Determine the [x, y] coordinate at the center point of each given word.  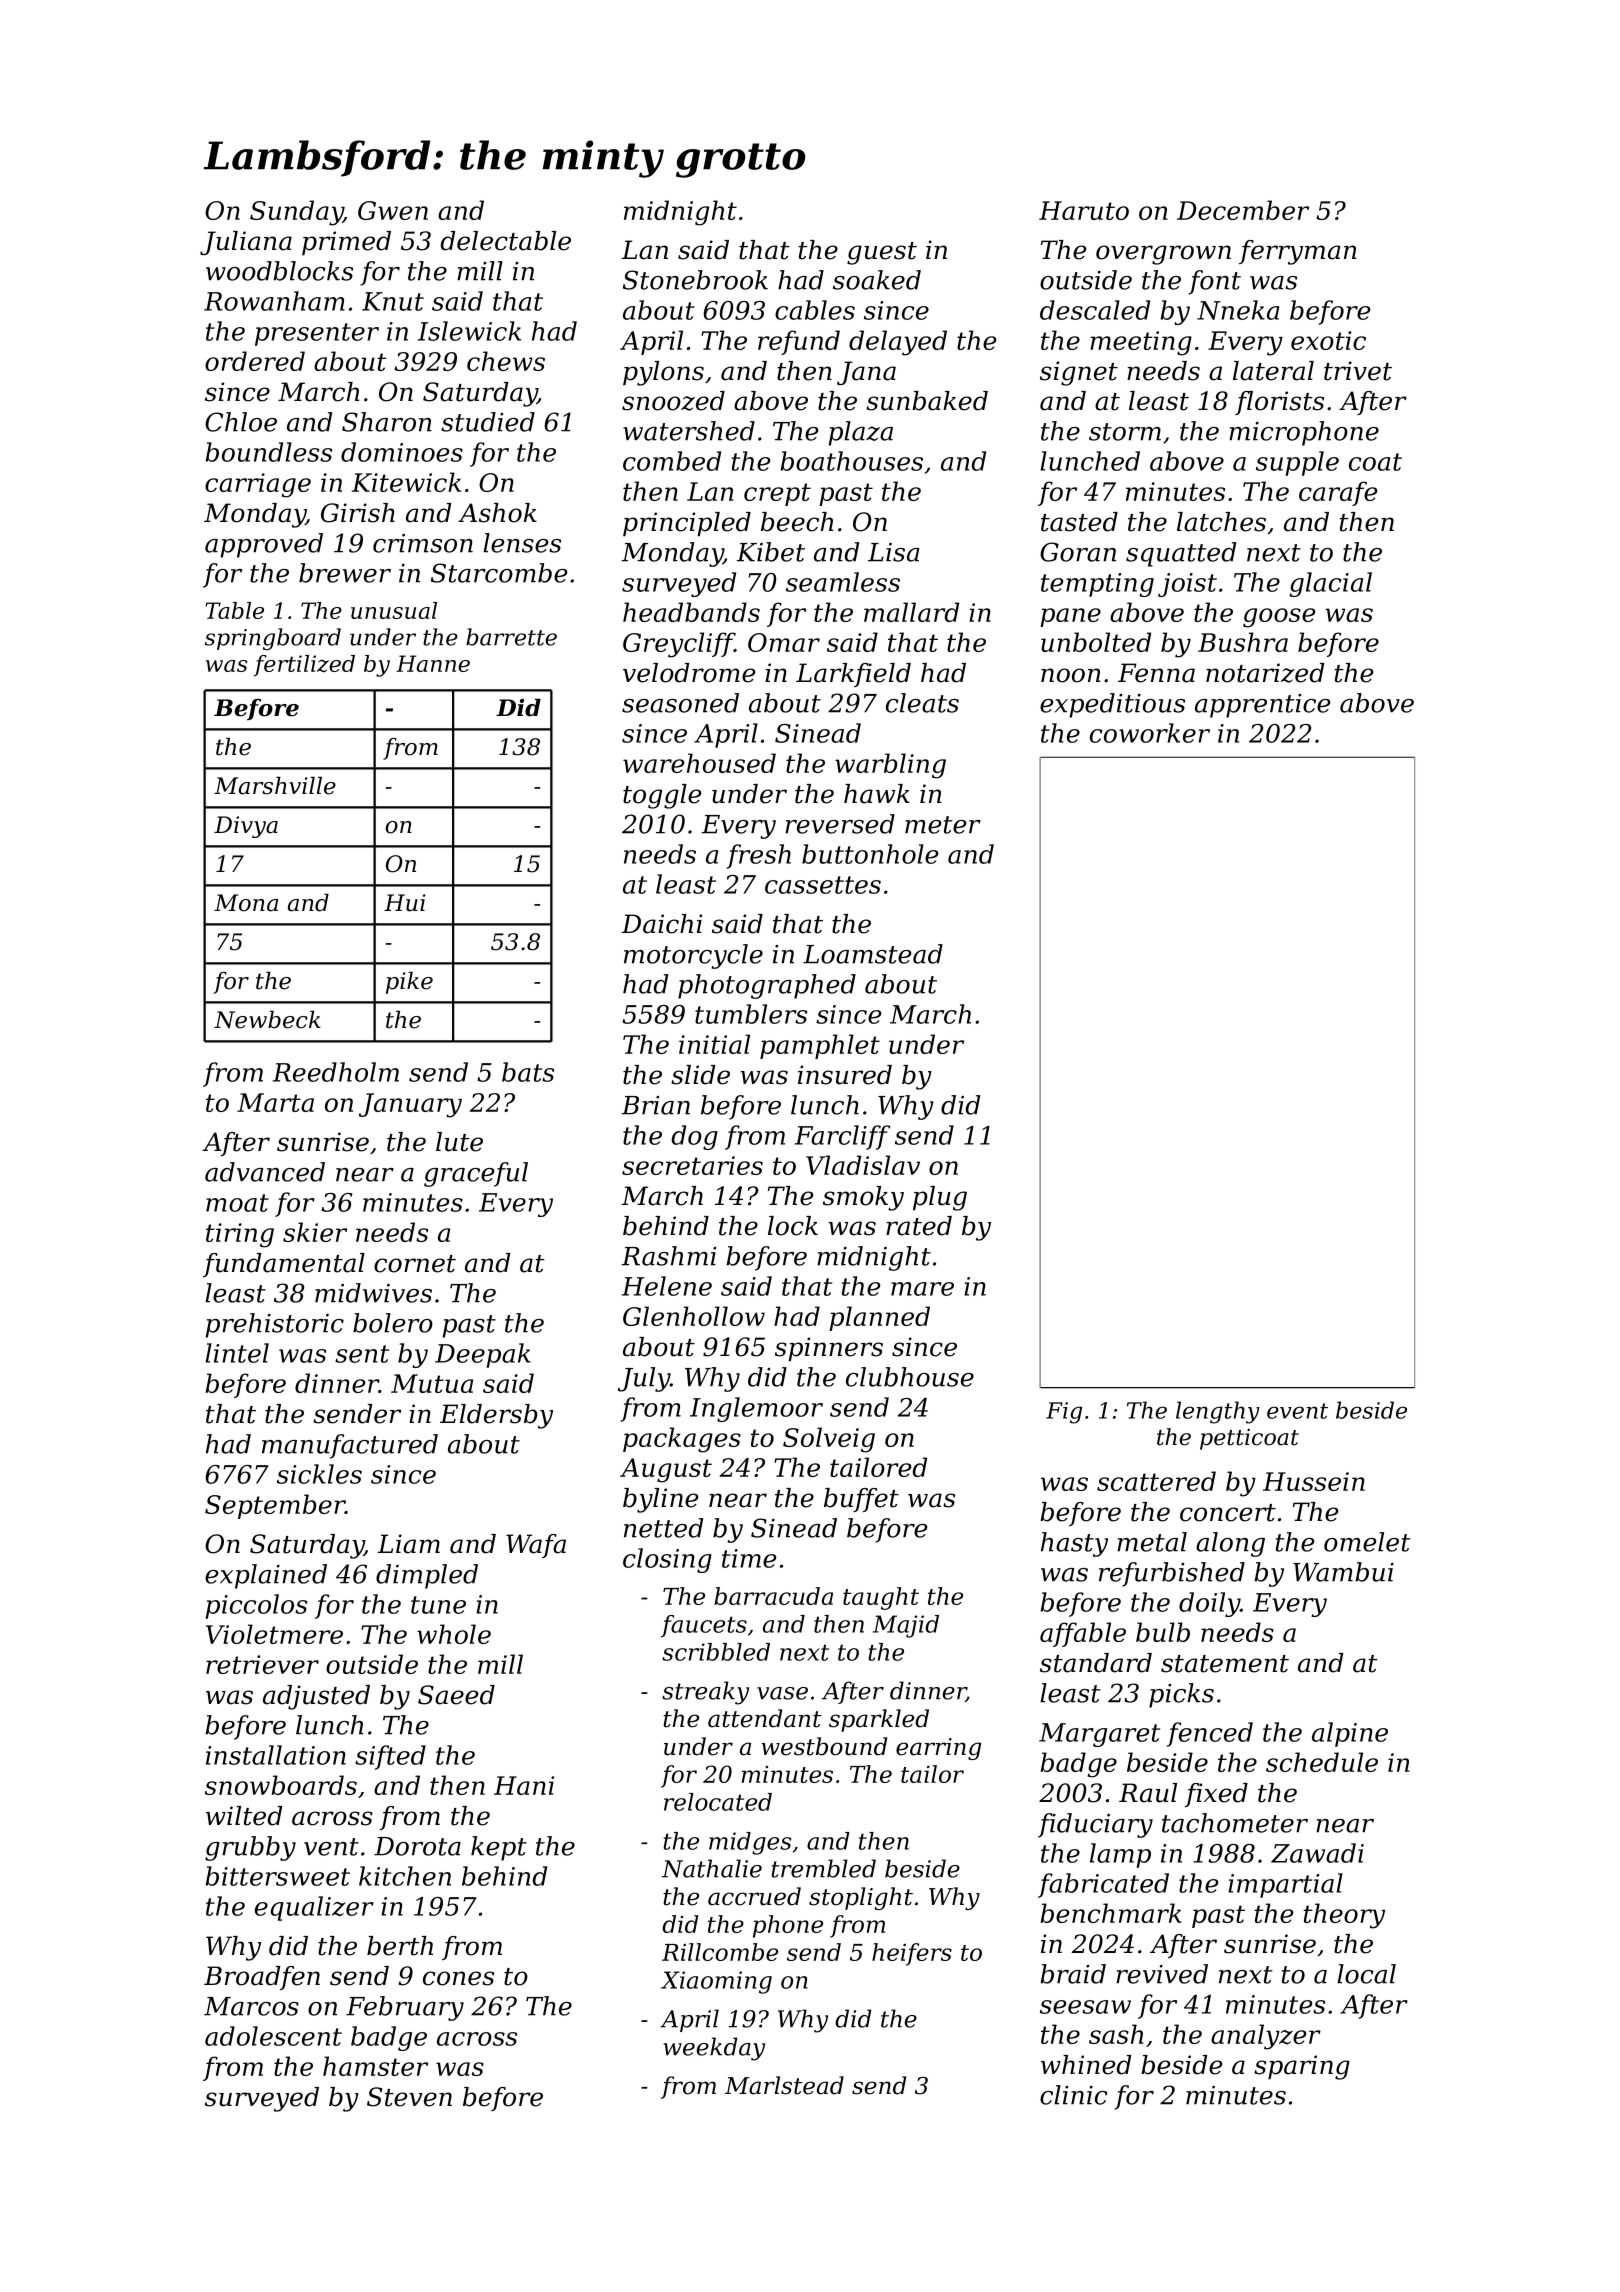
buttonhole [870, 854]
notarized [1265, 673]
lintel [237, 1353]
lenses [522, 543]
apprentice [1262, 706]
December [1243, 210]
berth [400, 1946]
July [644, 1379]
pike [409, 983]
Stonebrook [695, 280]
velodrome [689, 673]
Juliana [246, 243]
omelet [1367, 1542]
